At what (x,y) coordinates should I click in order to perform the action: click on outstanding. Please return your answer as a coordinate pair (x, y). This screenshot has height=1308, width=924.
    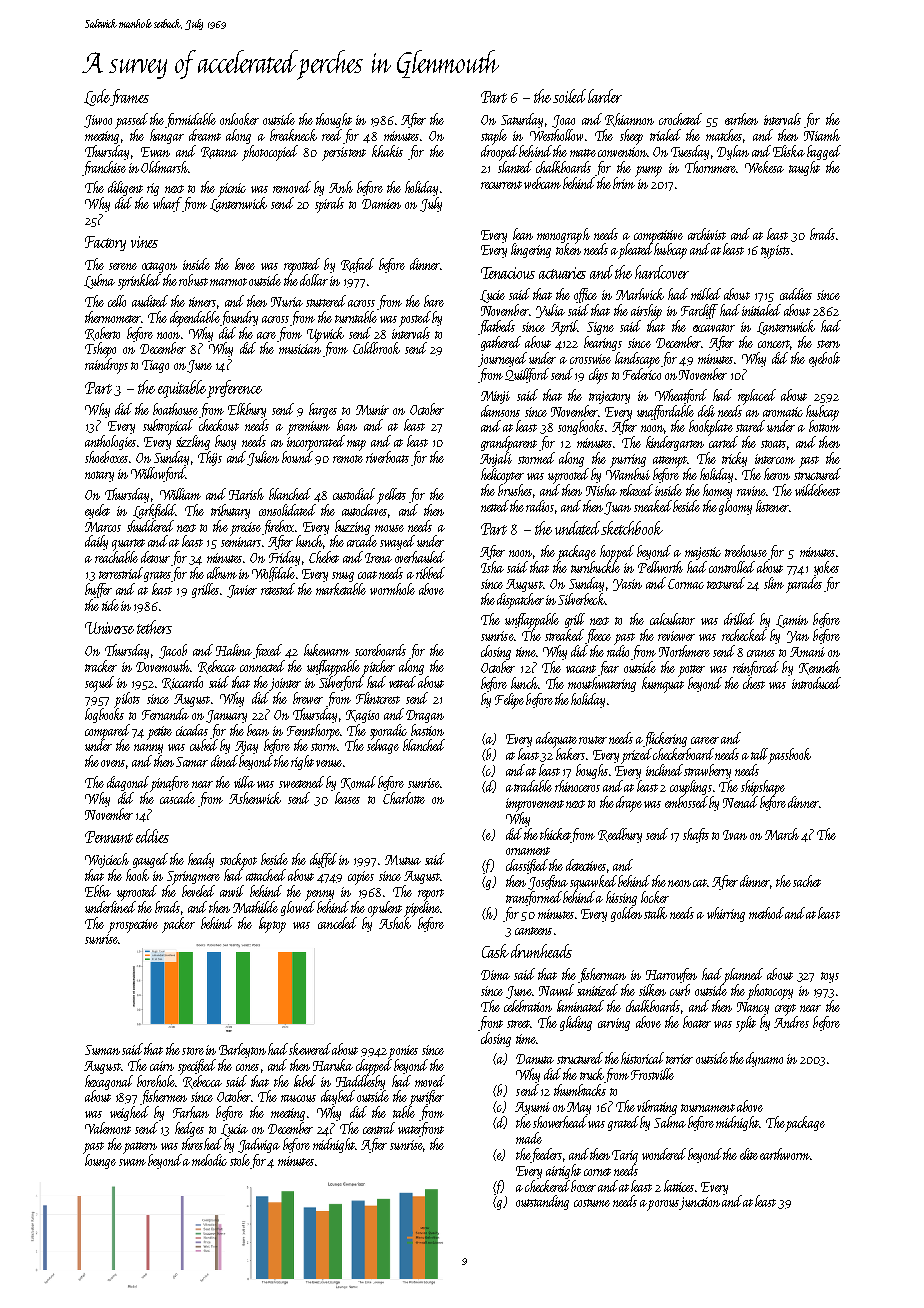
    Looking at the image, I should click on (542, 1202).
